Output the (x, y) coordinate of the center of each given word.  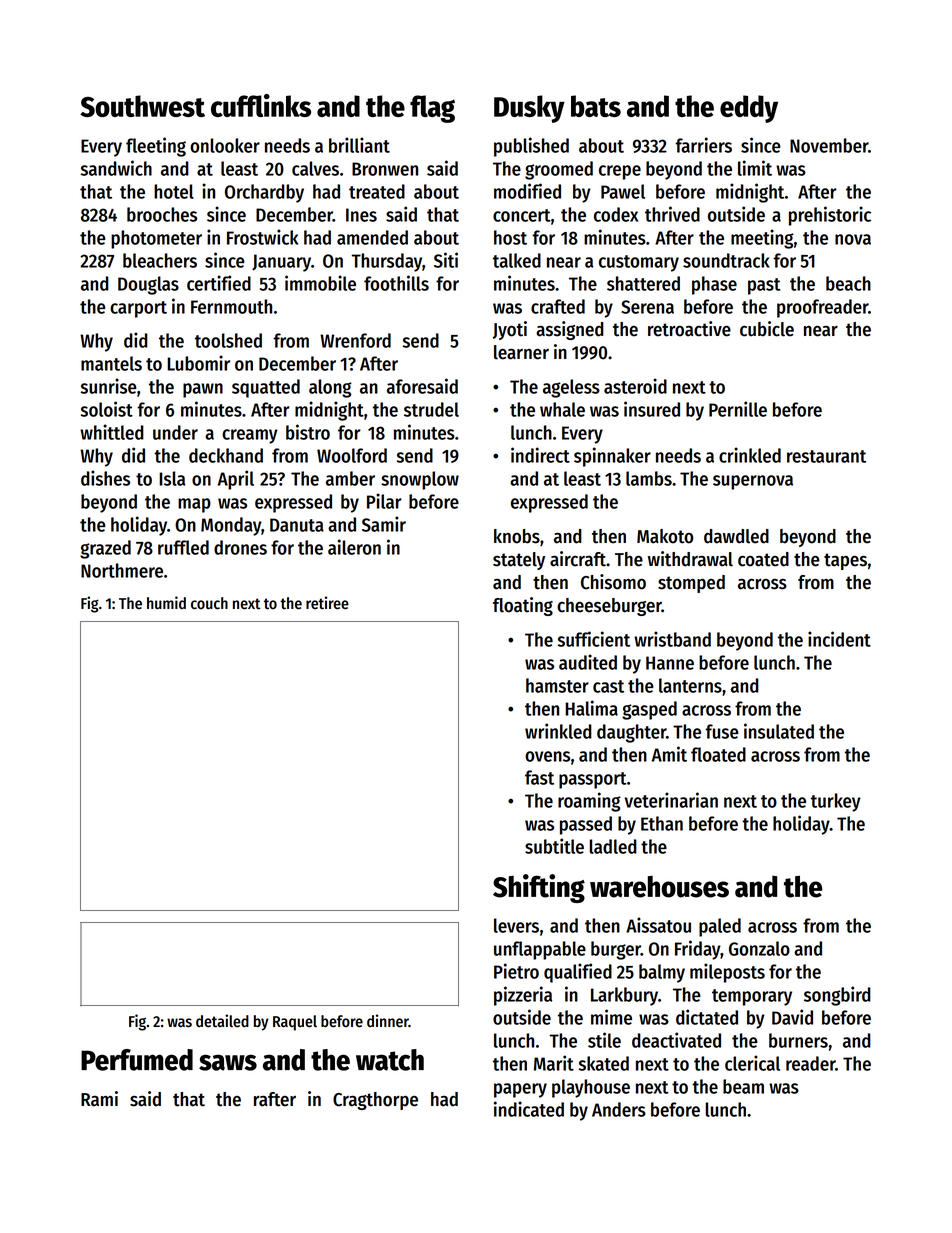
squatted (266, 388)
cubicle (767, 329)
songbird (837, 996)
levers (516, 925)
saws (228, 1062)
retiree (327, 603)
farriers (703, 145)
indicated (529, 1109)
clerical (752, 1063)
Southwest (142, 106)
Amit (669, 754)
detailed (222, 1021)
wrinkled (558, 731)
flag (432, 109)
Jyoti (510, 330)
